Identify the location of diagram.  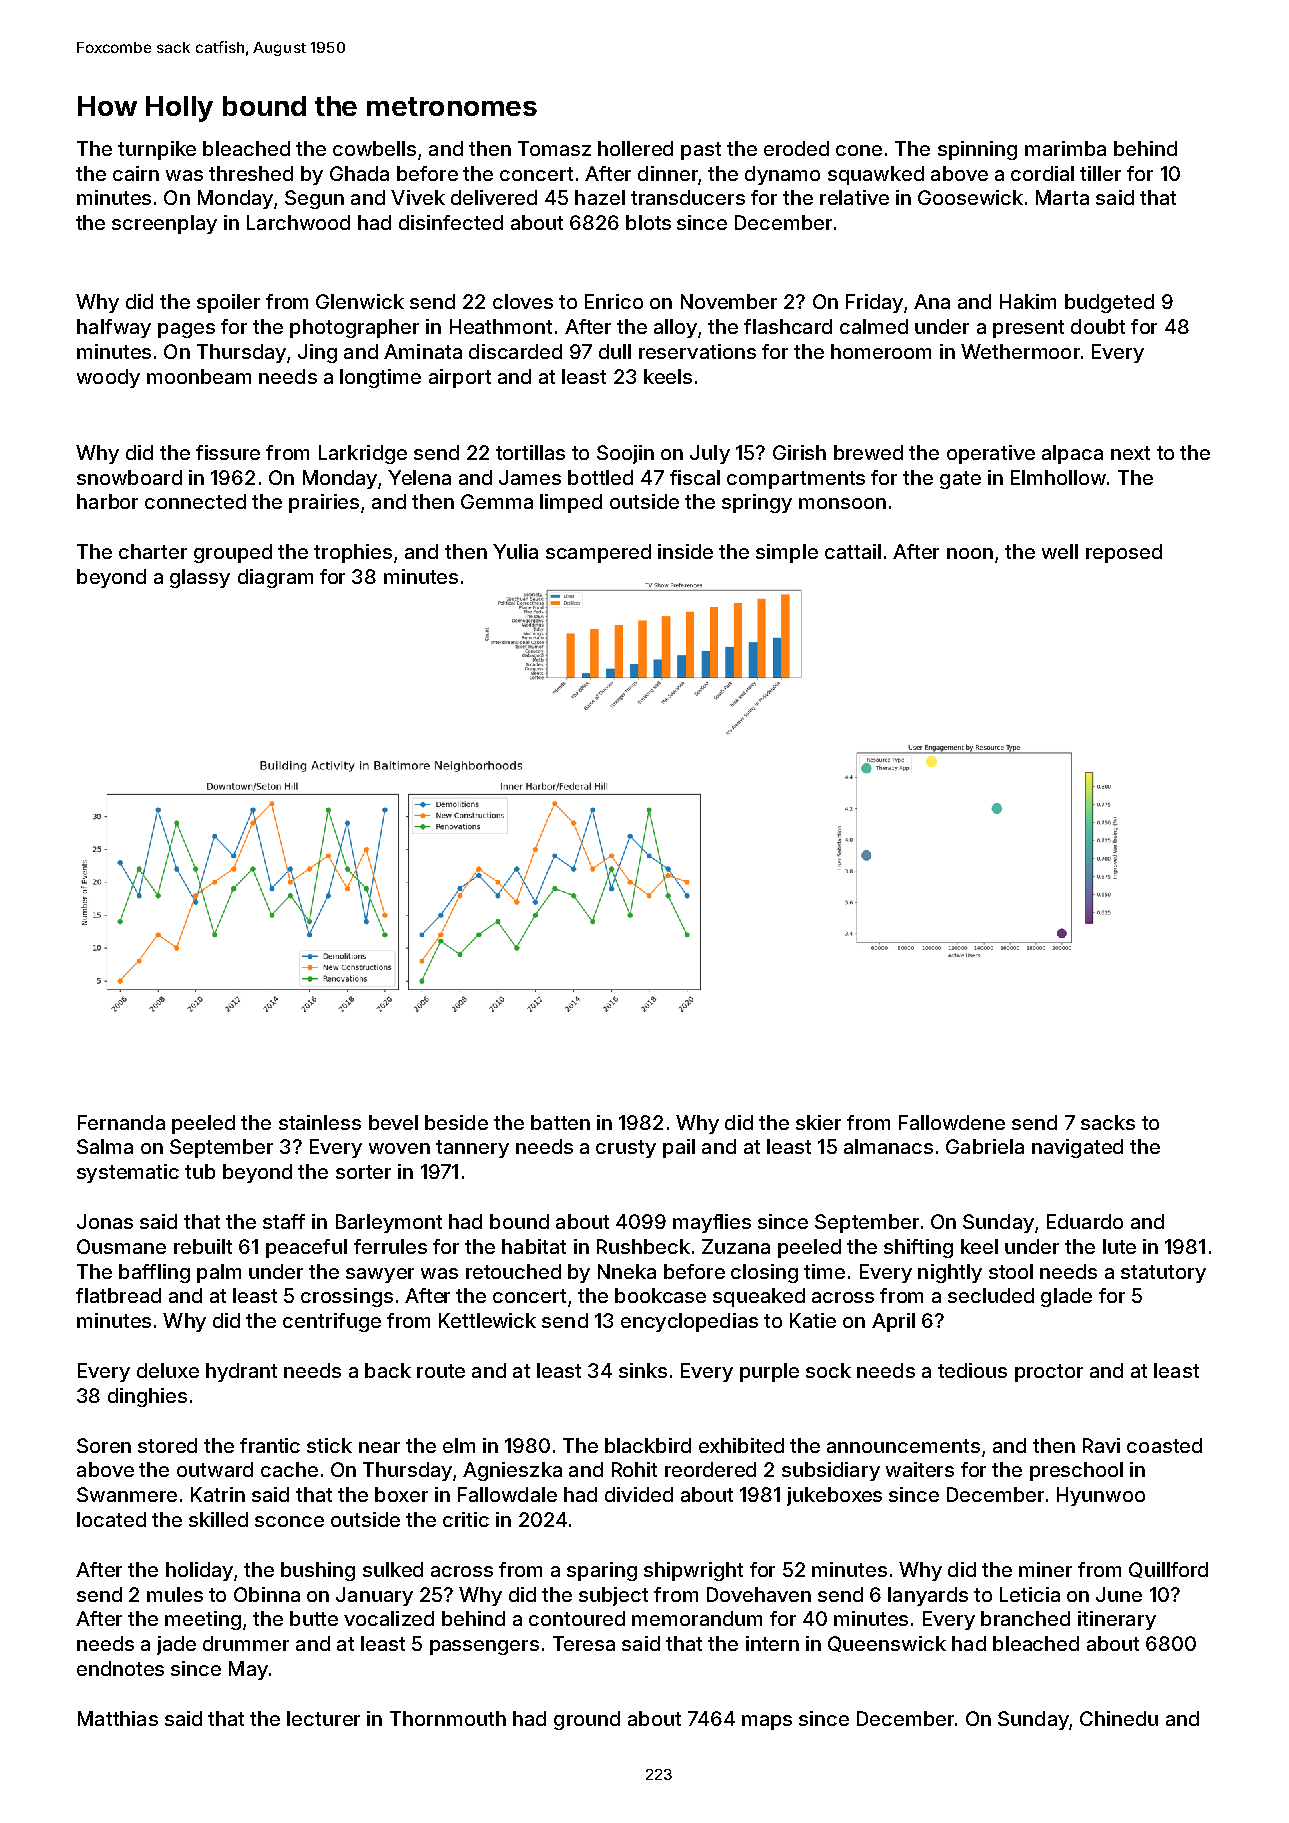
(275, 578).
